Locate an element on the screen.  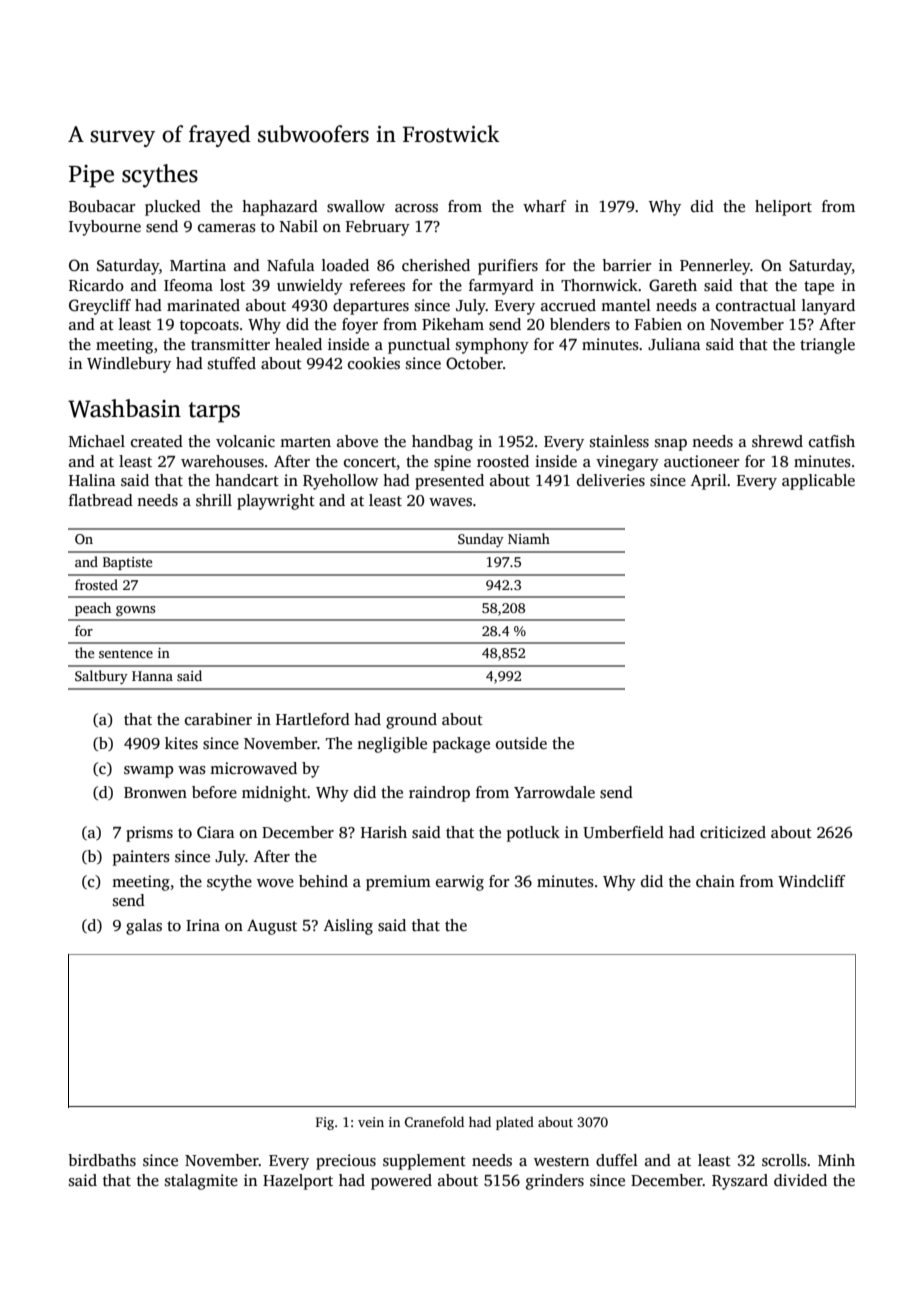
volcanic is located at coordinates (245, 441).
